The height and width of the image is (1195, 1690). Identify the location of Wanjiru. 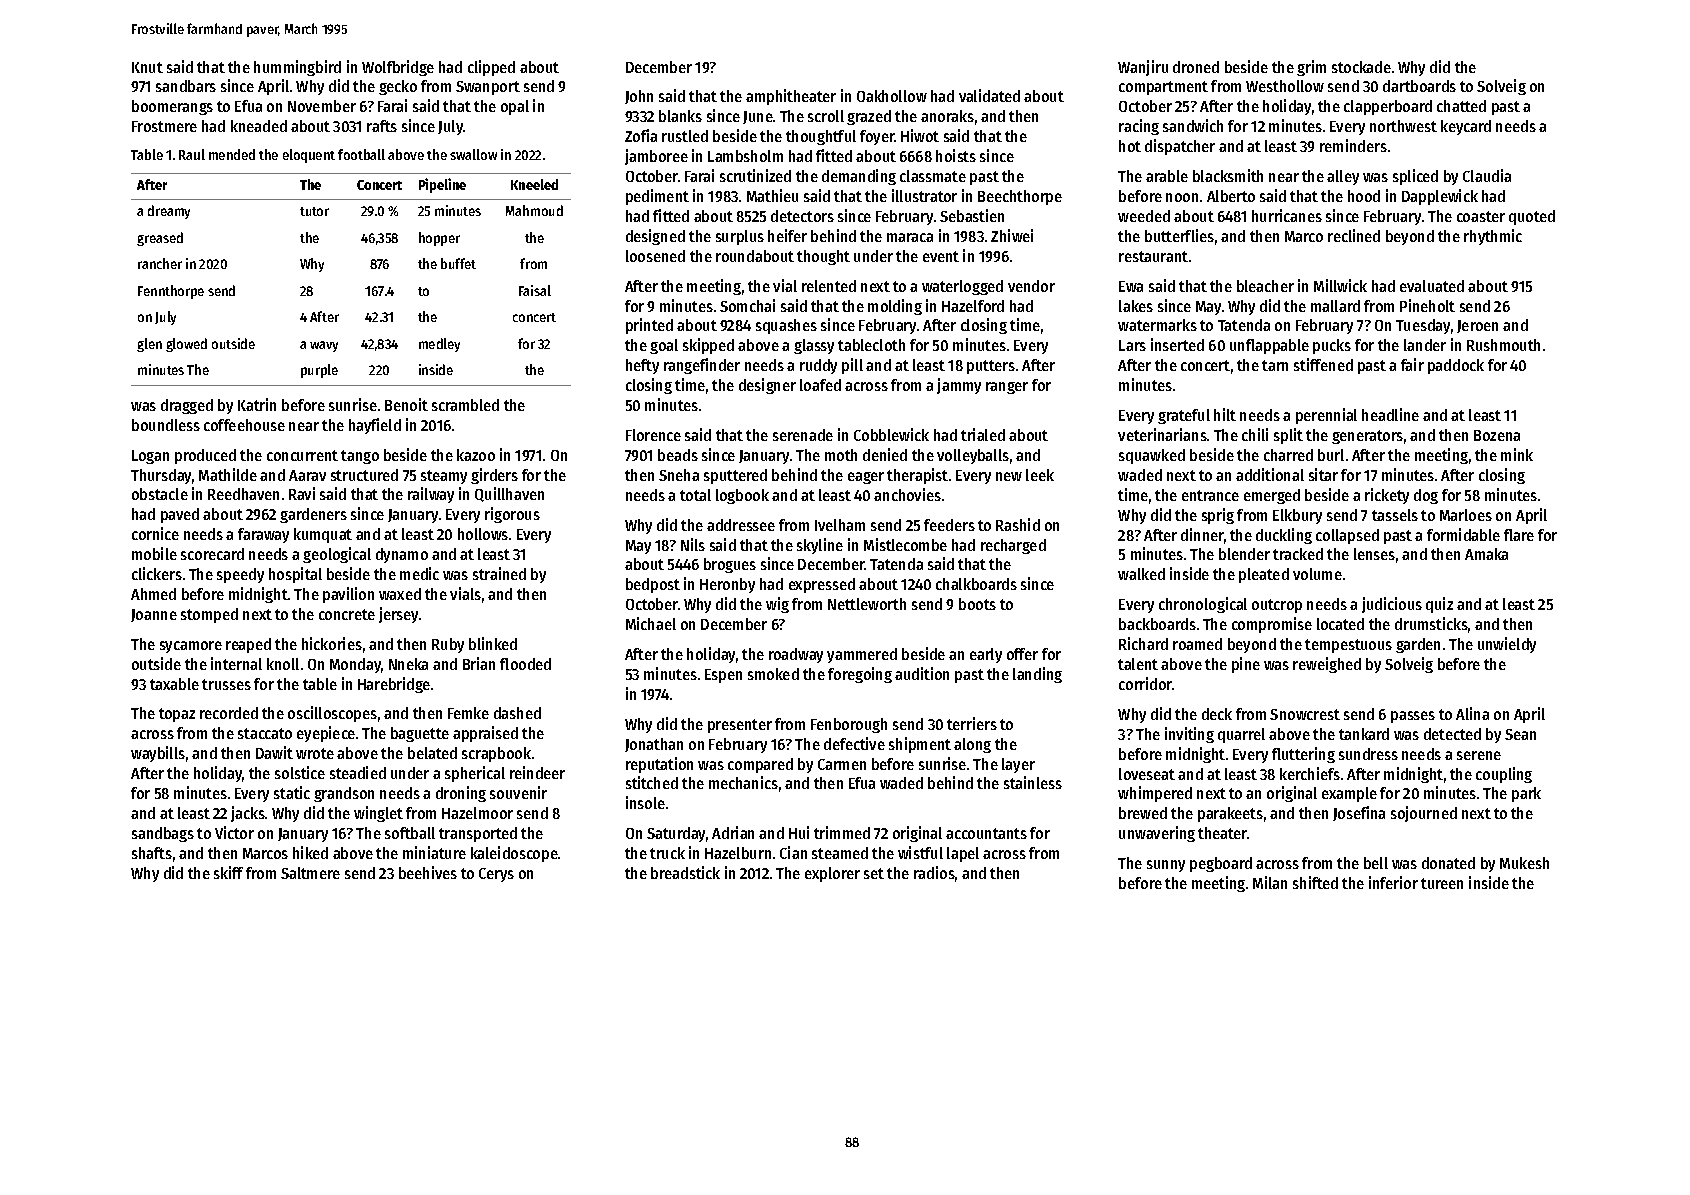
(1143, 68).
